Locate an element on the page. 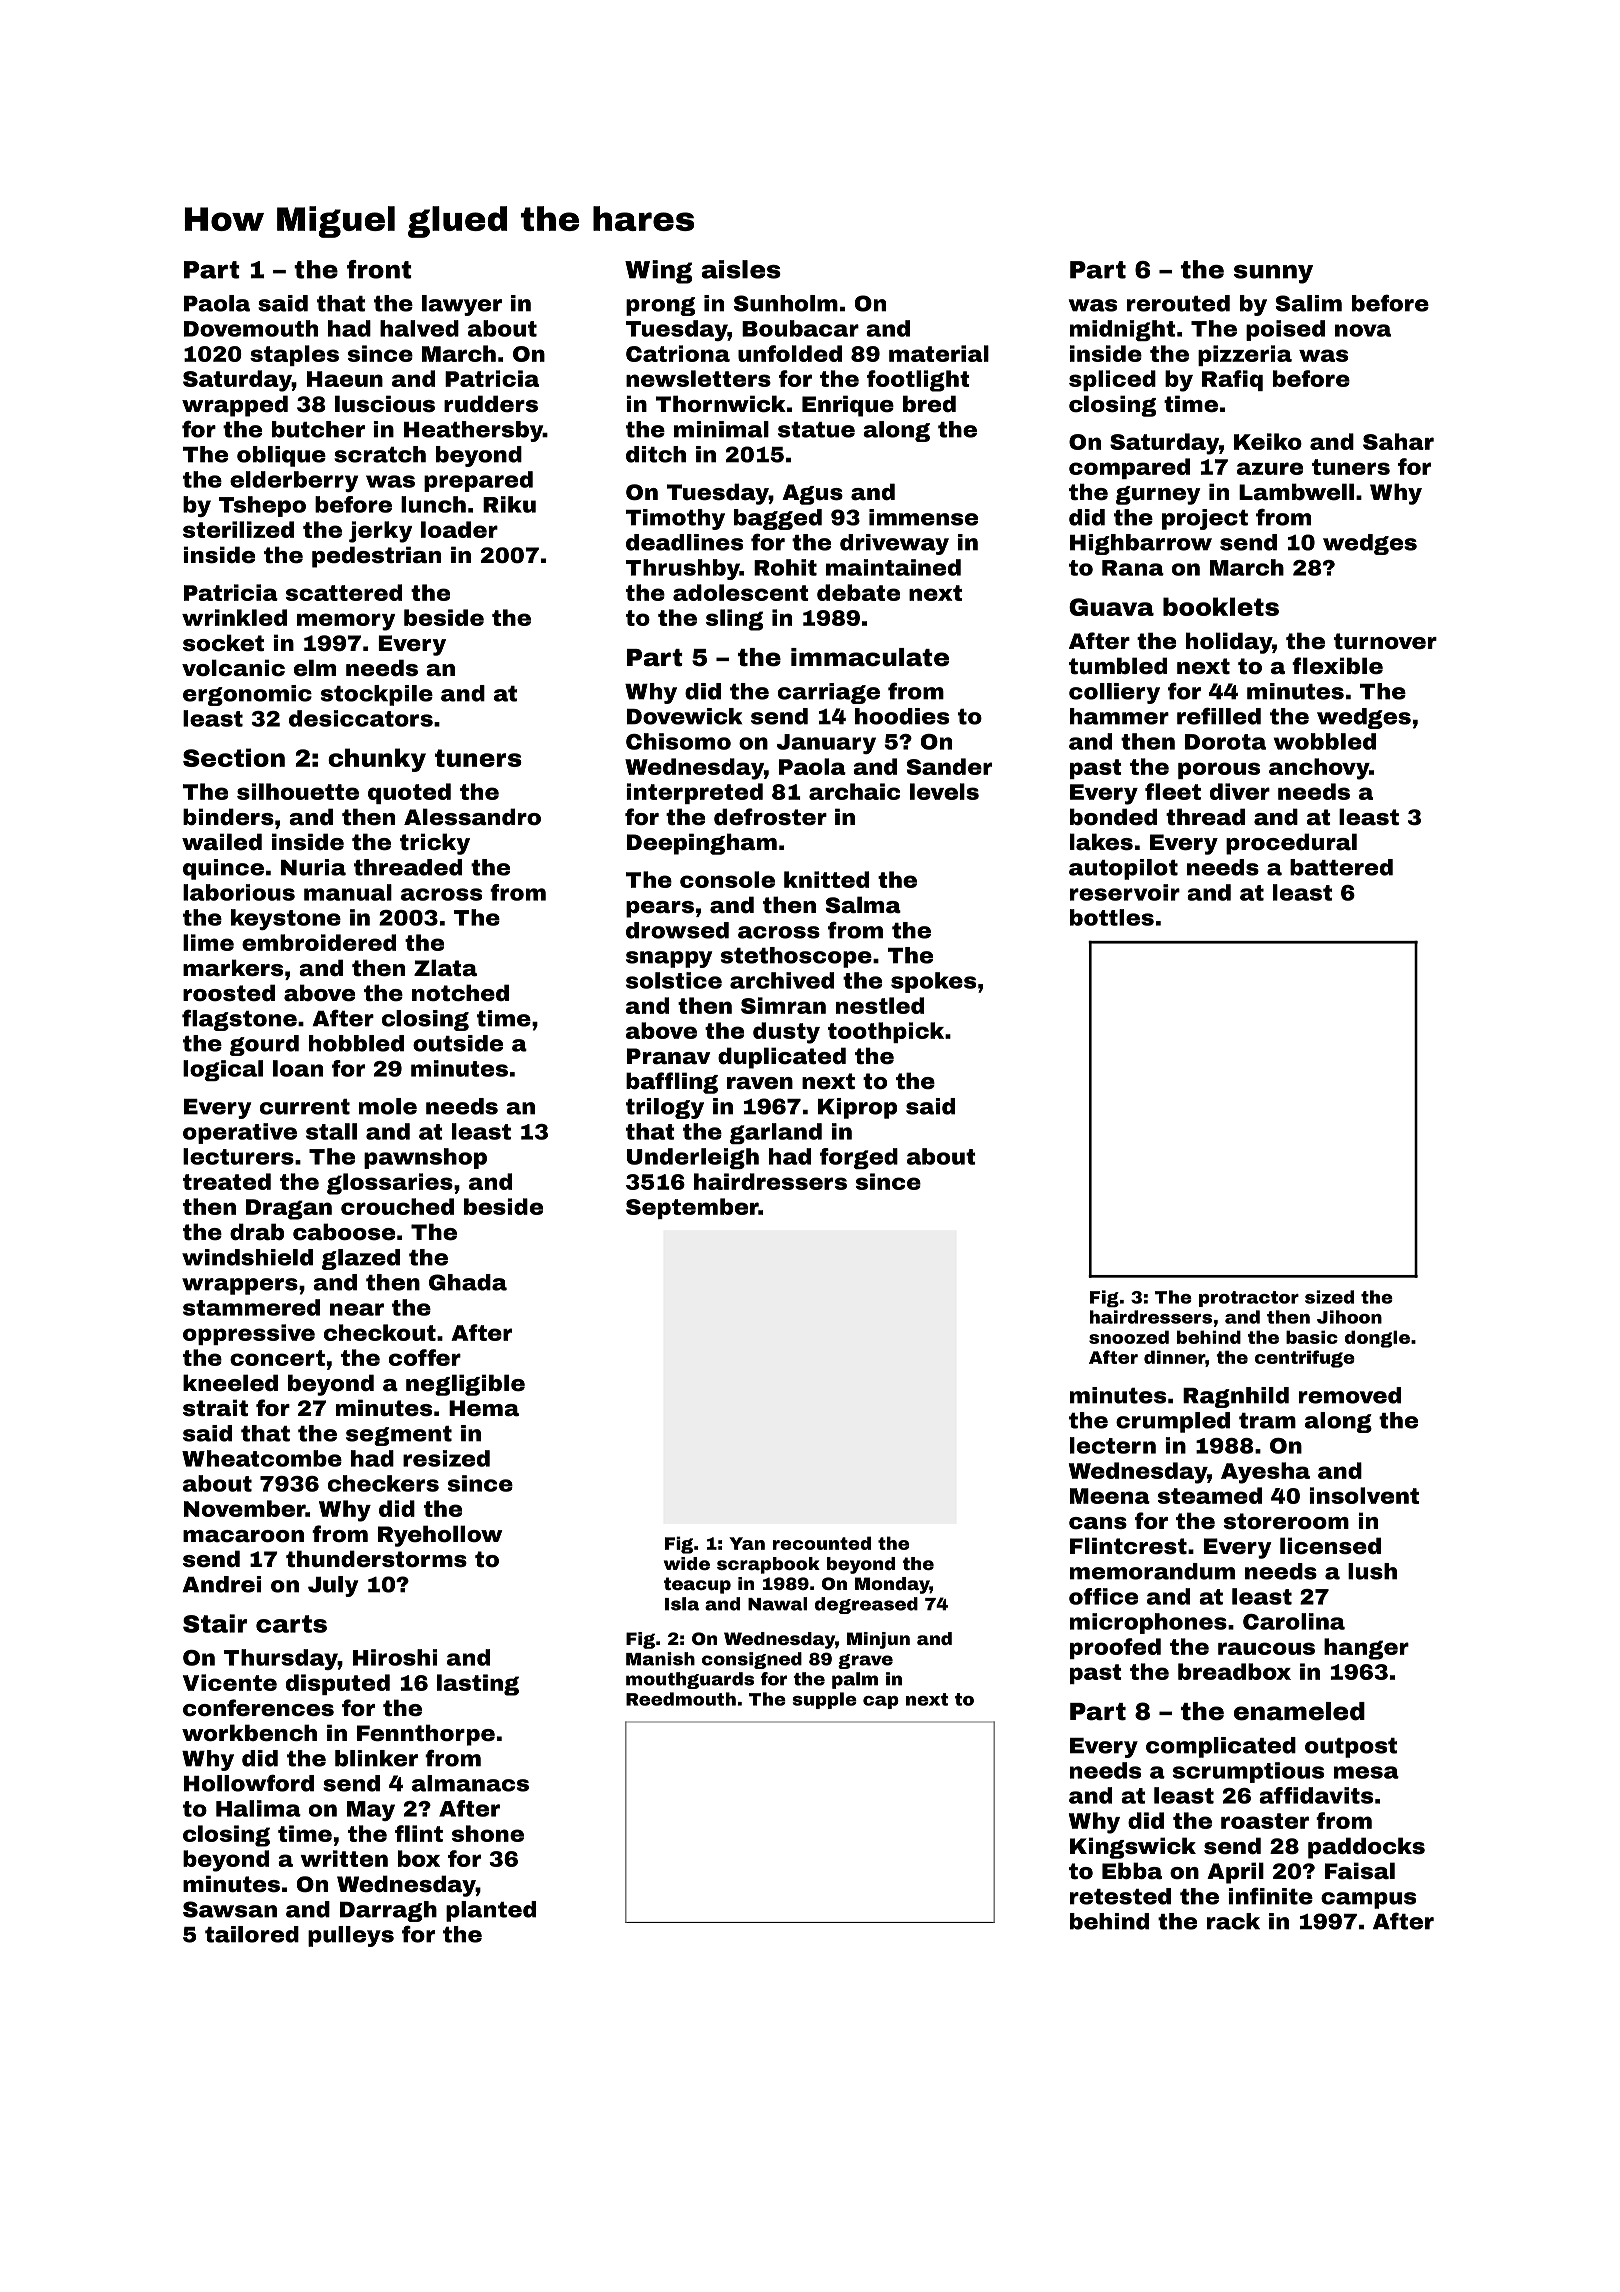 This page has height=2292, width=1620. planted is located at coordinates (491, 1911).
